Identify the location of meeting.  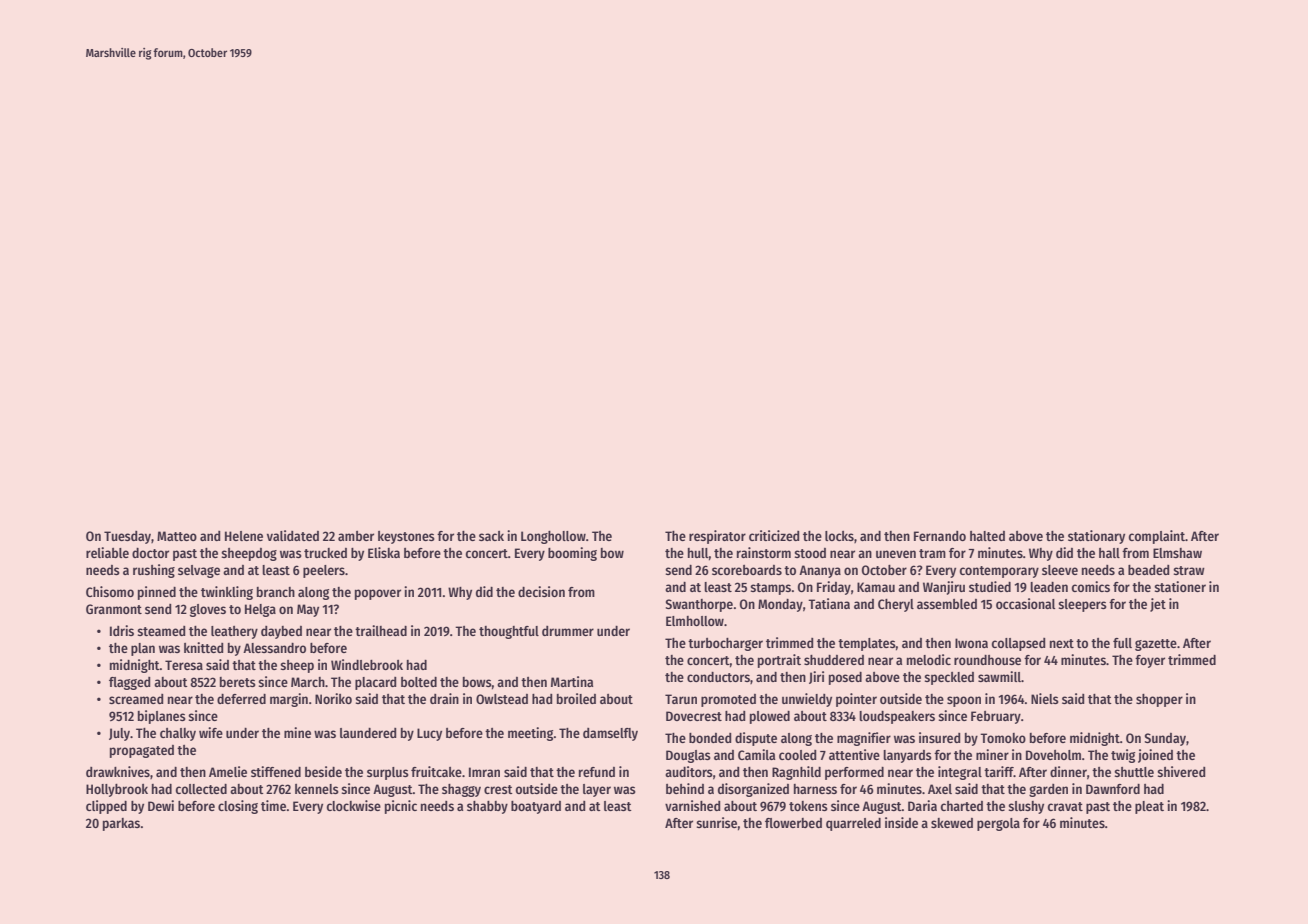
(530, 734).
